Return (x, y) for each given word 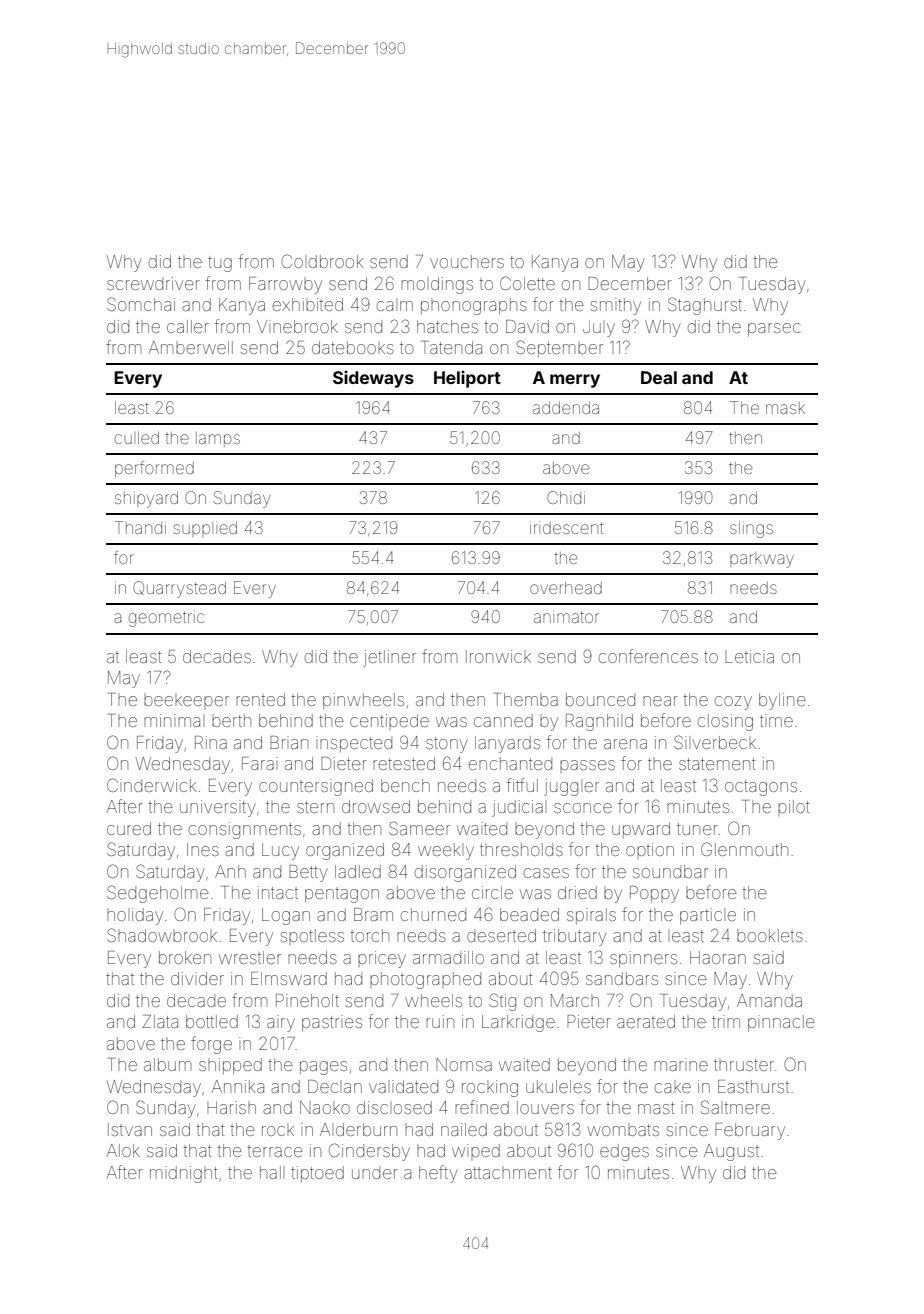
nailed (464, 1129)
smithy (616, 306)
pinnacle (781, 1023)
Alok (123, 1150)
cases (546, 873)
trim (726, 1021)
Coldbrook (322, 261)
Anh (230, 871)
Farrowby (285, 285)
